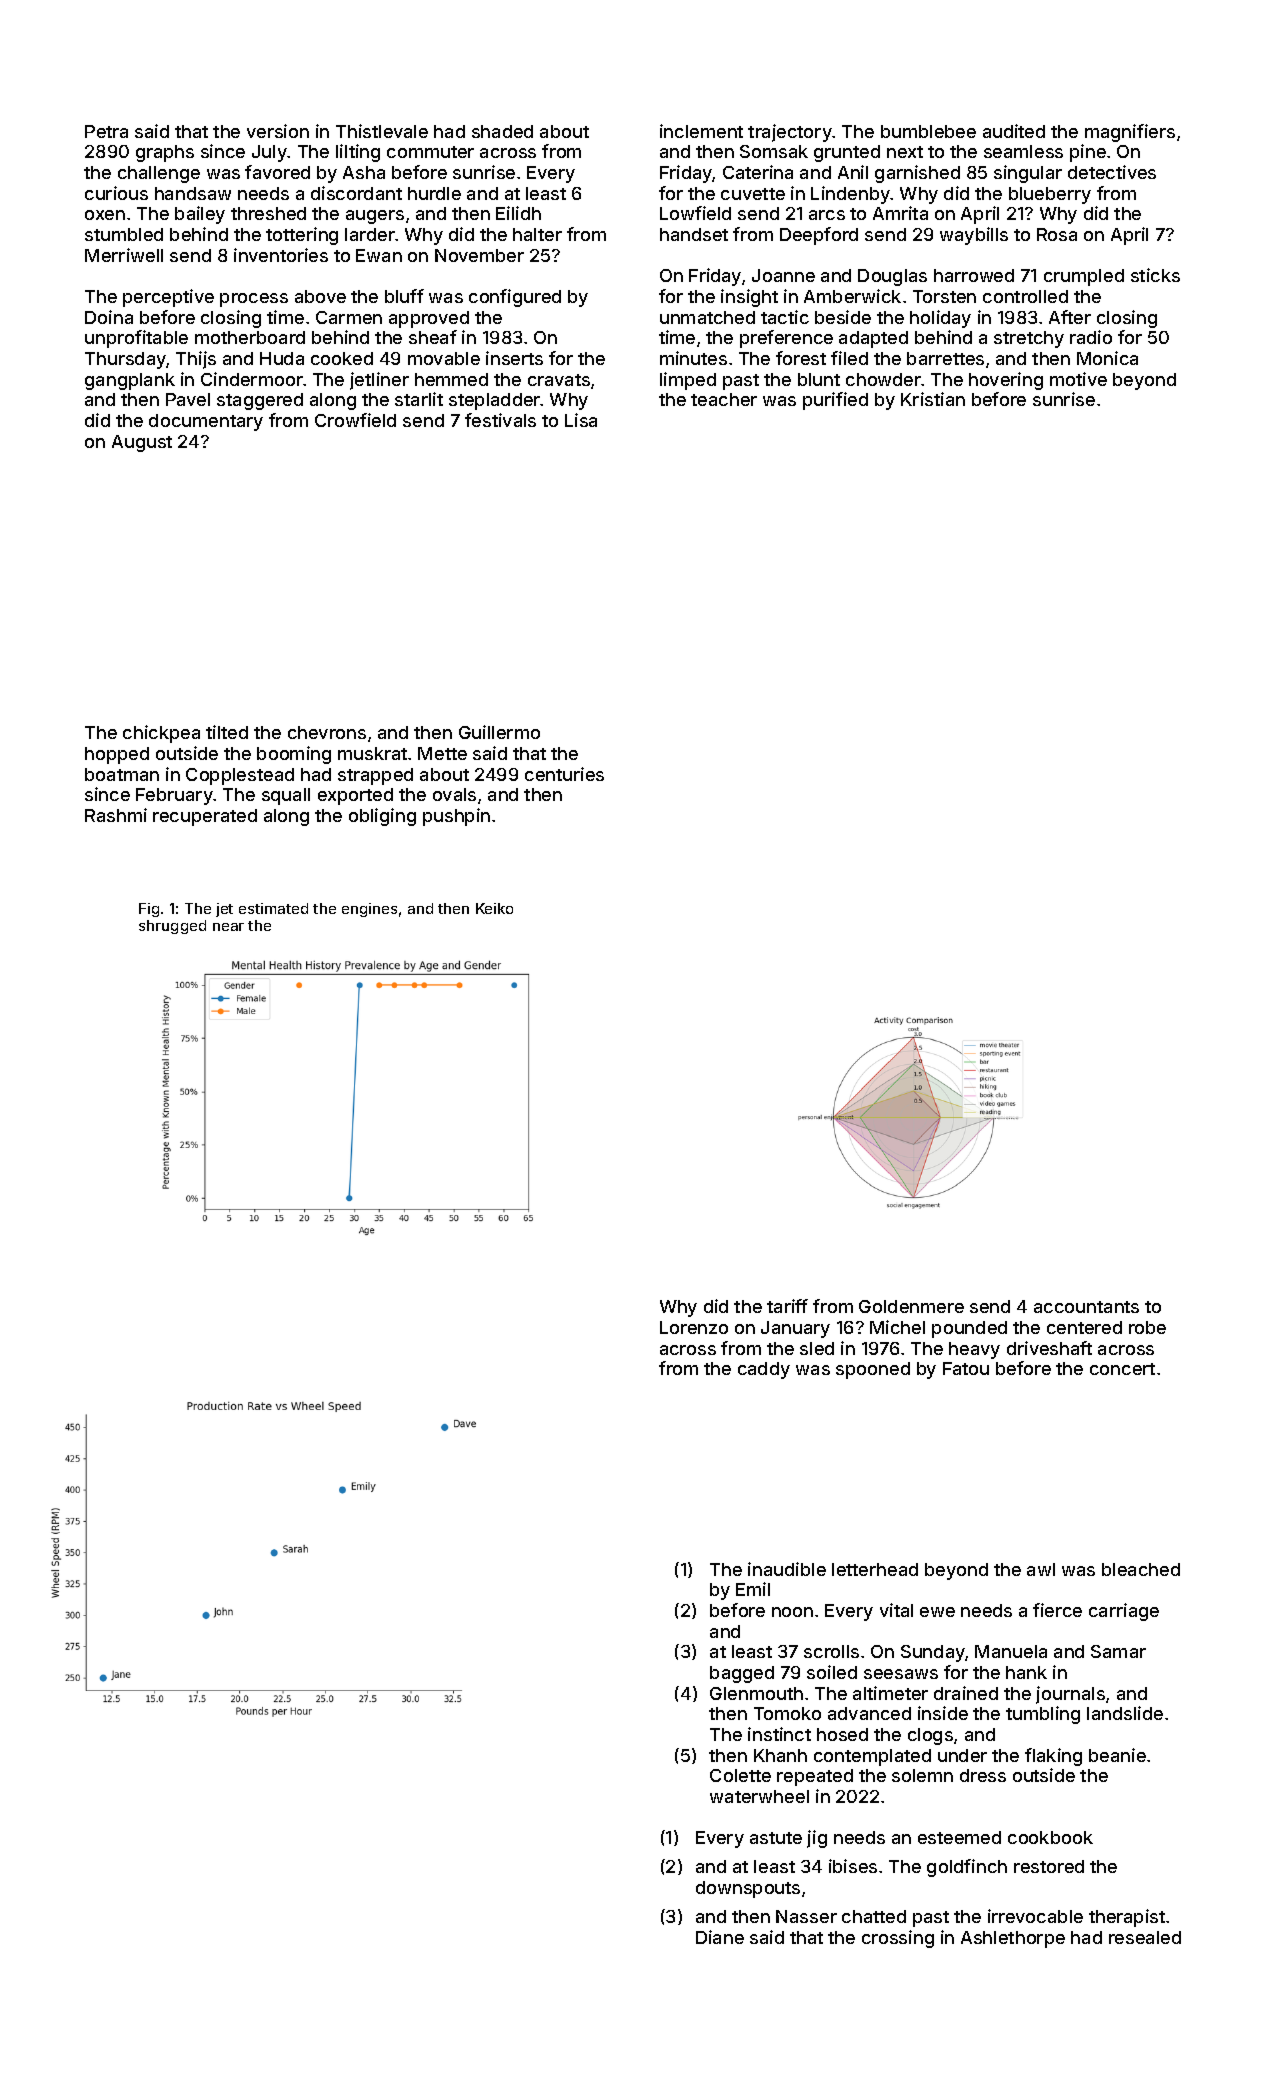 The width and height of the screenshot is (1268, 2089). I want to click on Fatou, so click(966, 1368).
